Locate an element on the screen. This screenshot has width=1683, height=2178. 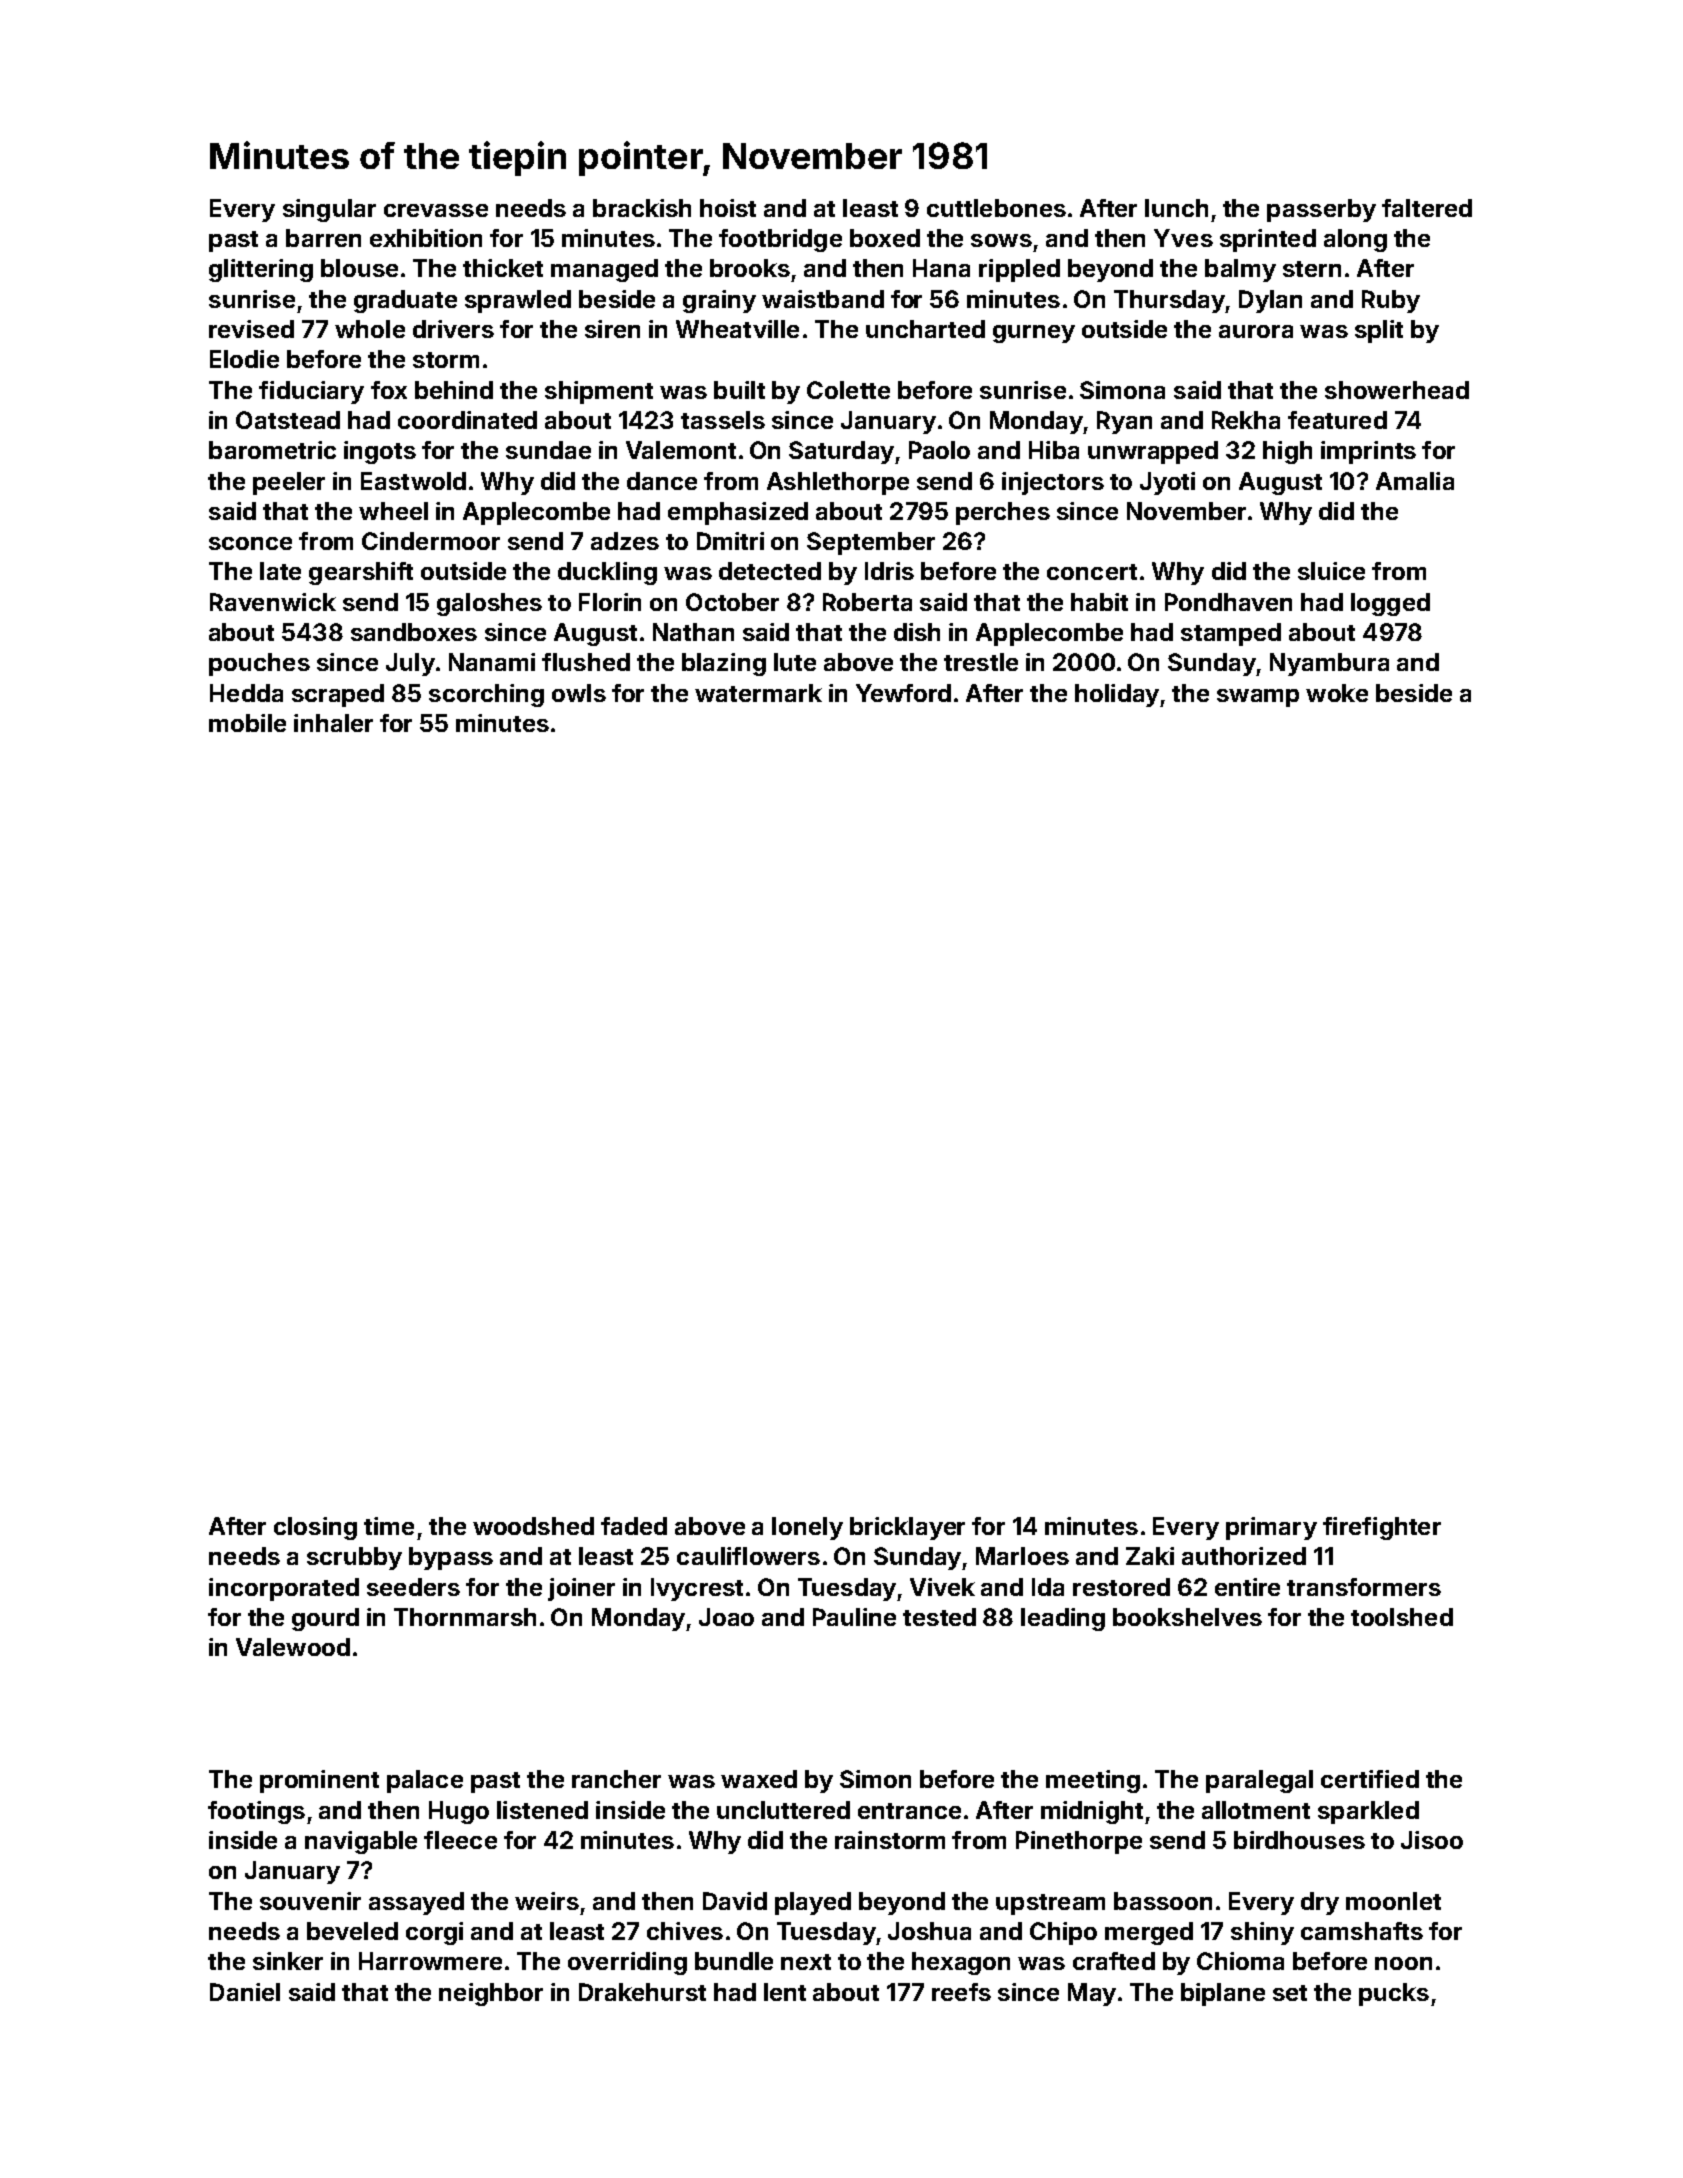
singular is located at coordinates (329, 210).
